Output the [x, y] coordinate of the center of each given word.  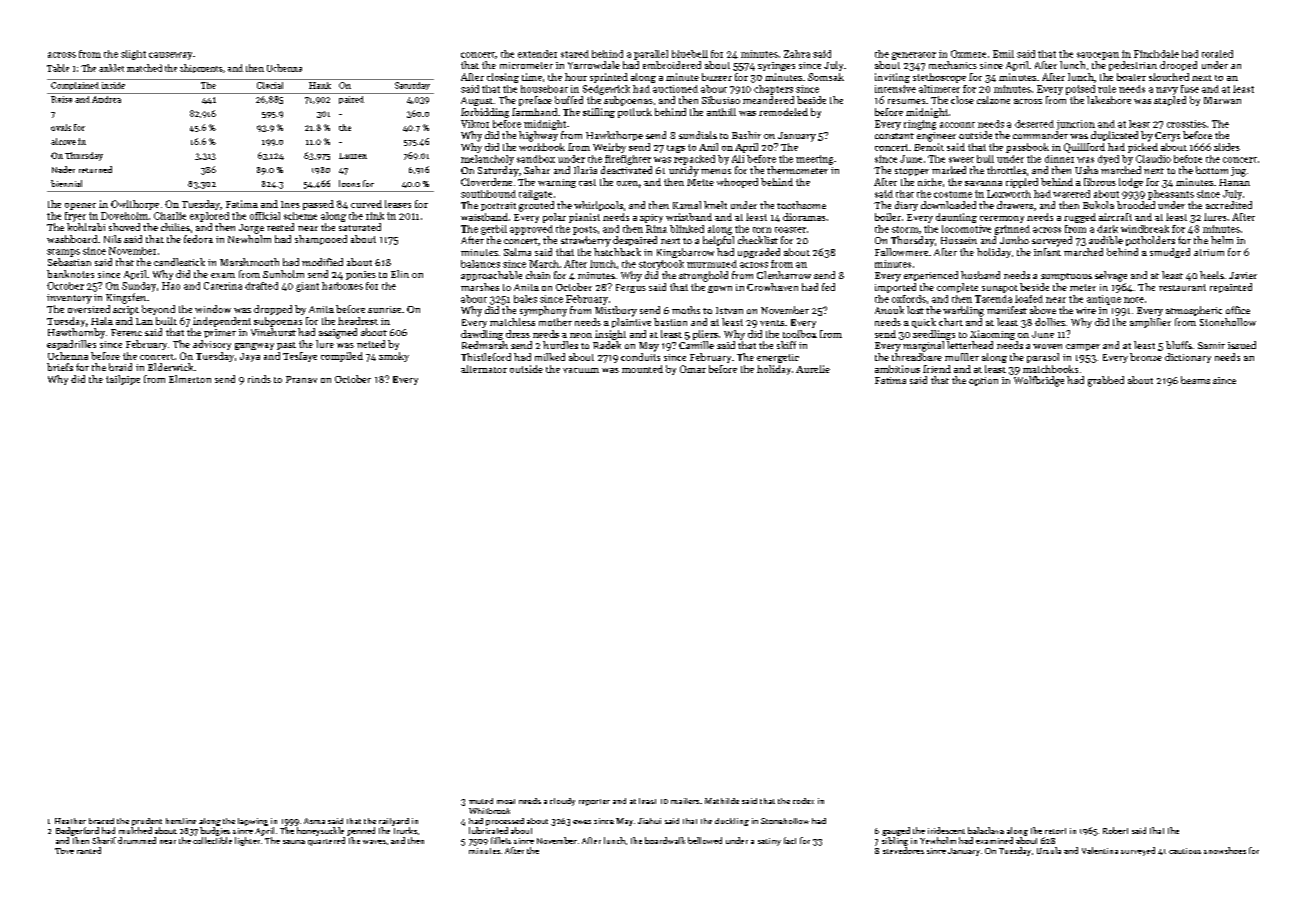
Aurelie [813, 369]
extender [537, 54]
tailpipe [123, 380]
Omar [693, 369]
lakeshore [1109, 100]
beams [1195, 380]
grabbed [1106, 381]
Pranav [301, 379]
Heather [70, 821]
